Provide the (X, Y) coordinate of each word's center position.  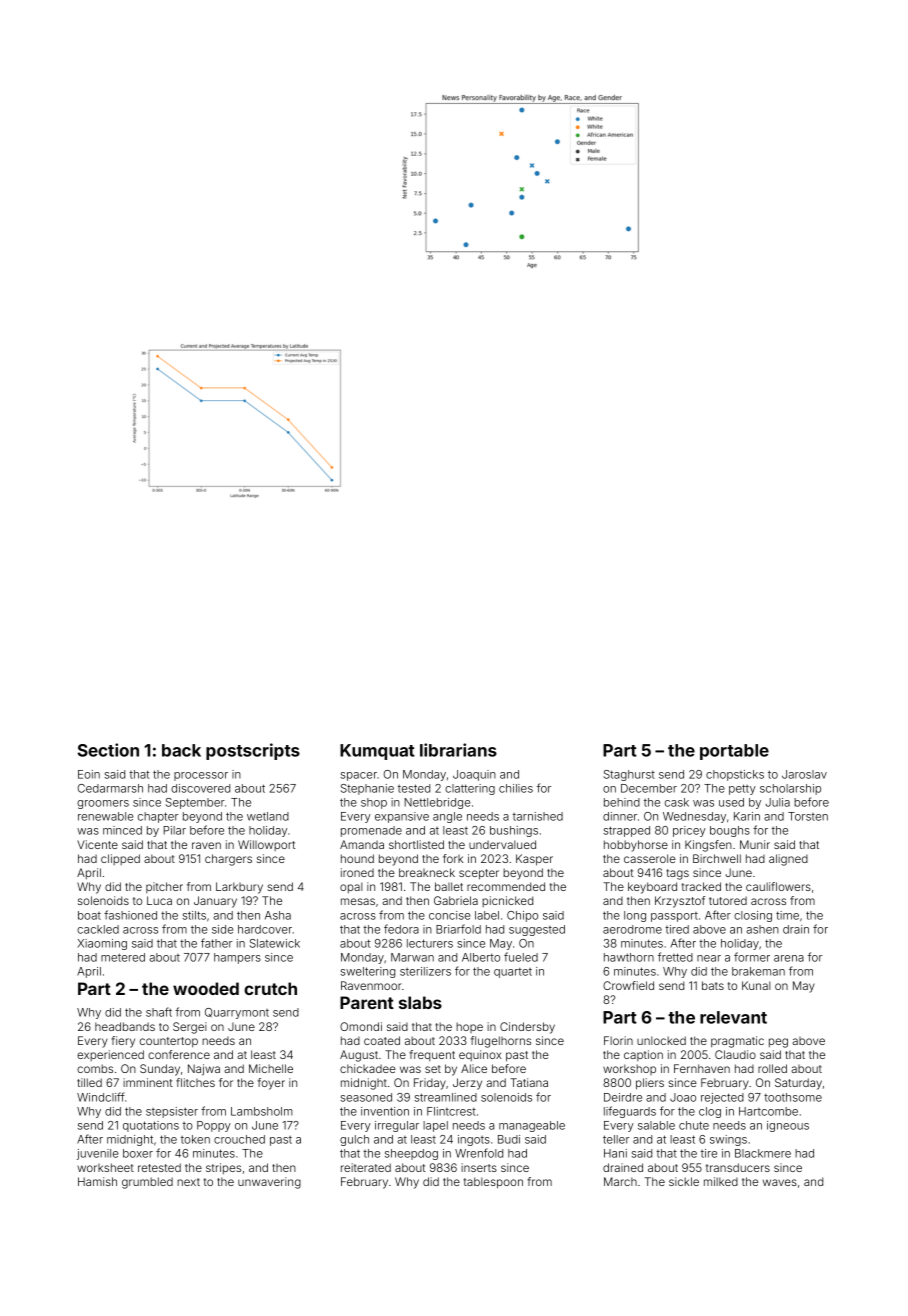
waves (780, 1182)
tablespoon (493, 1183)
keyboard (652, 888)
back (181, 750)
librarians (458, 750)
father (216, 943)
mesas (358, 901)
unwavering (269, 1183)
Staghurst (629, 775)
